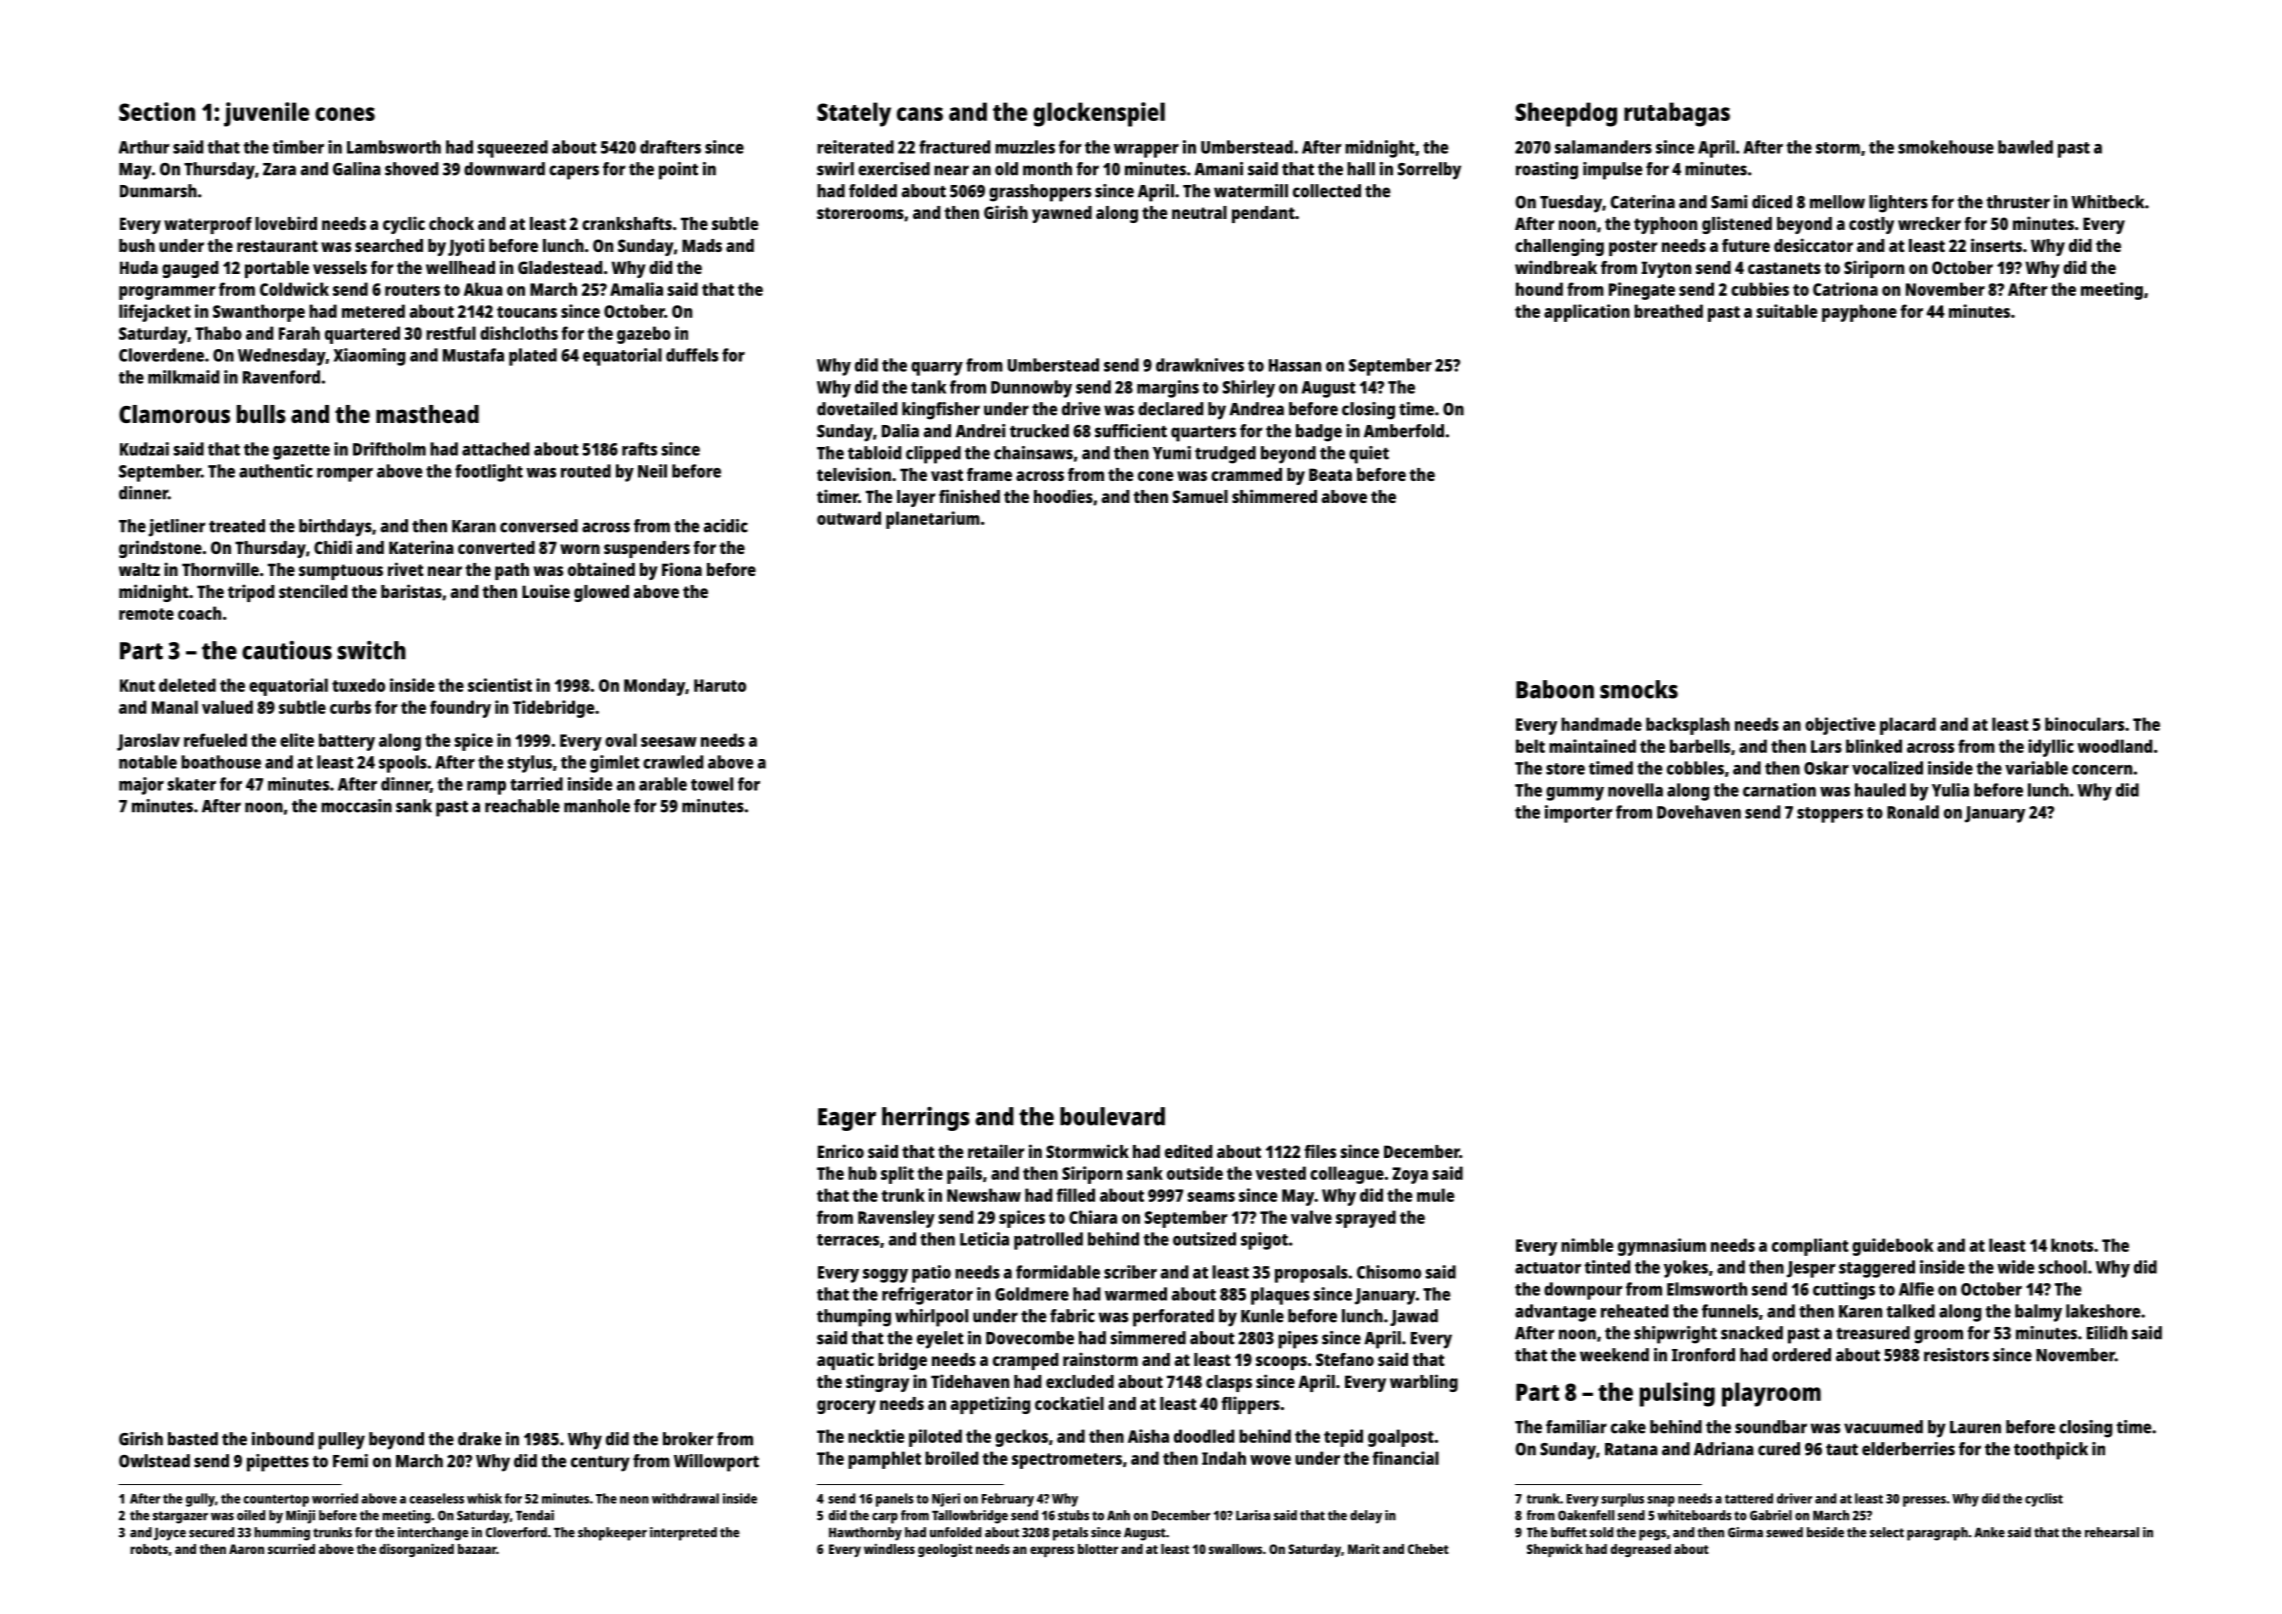 The width and height of the screenshot is (2282, 1614). What do you see at coordinates (1052, 1551) in the screenshot?
I see `express` at bounding box center [1052, 1551].
